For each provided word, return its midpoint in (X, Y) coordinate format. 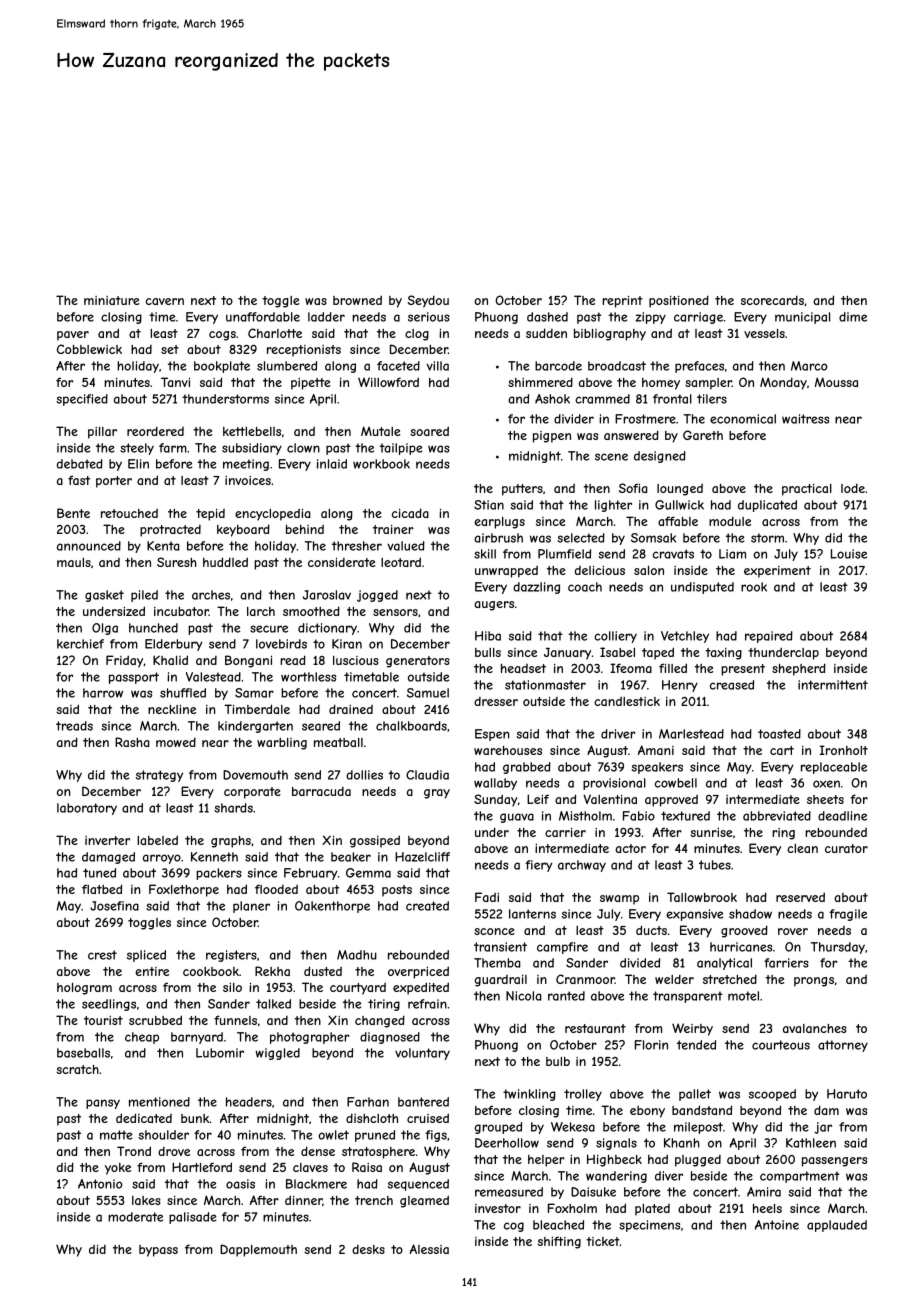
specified (82, 400)
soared (429, 431)
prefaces (699, 367)
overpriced (418, 972)
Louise (849, 554)
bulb (558, 1061)
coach (585, 587)
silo (232, 987)
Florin (651, 1045)
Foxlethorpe (184, 890)
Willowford (388, 382)
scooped (772, 1095)
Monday (783, 383)
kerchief (80, 644)
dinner (303, 1200)
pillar (102, 433)
